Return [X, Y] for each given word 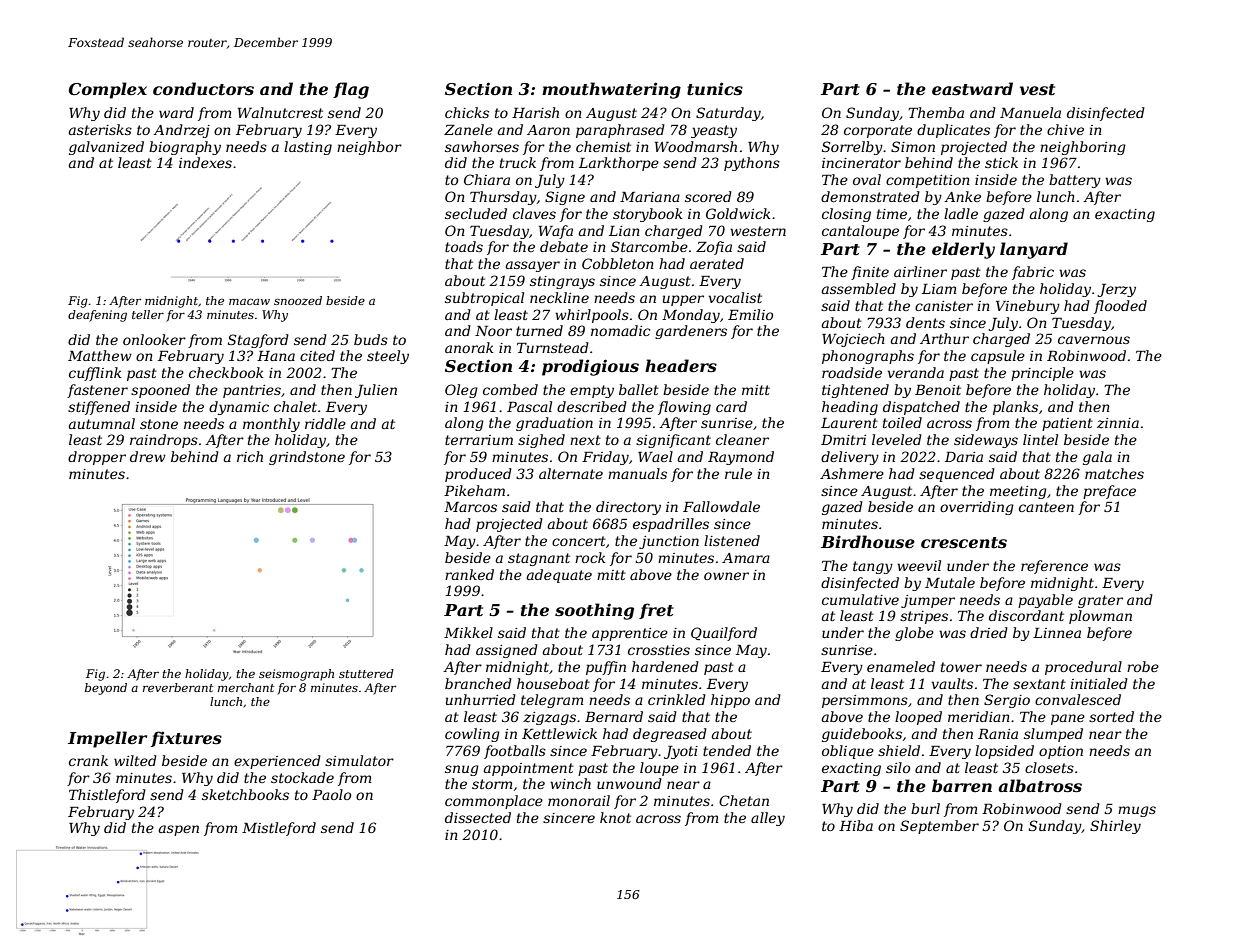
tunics [715, 88]
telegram [552, 701]
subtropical [484, 299]
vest [1037, 89]
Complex [108, 90]
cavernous [1094, 340]
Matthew [100, 355]
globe [914, 634]
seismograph [296, 675]
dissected [478, 817]
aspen [179, 830]
